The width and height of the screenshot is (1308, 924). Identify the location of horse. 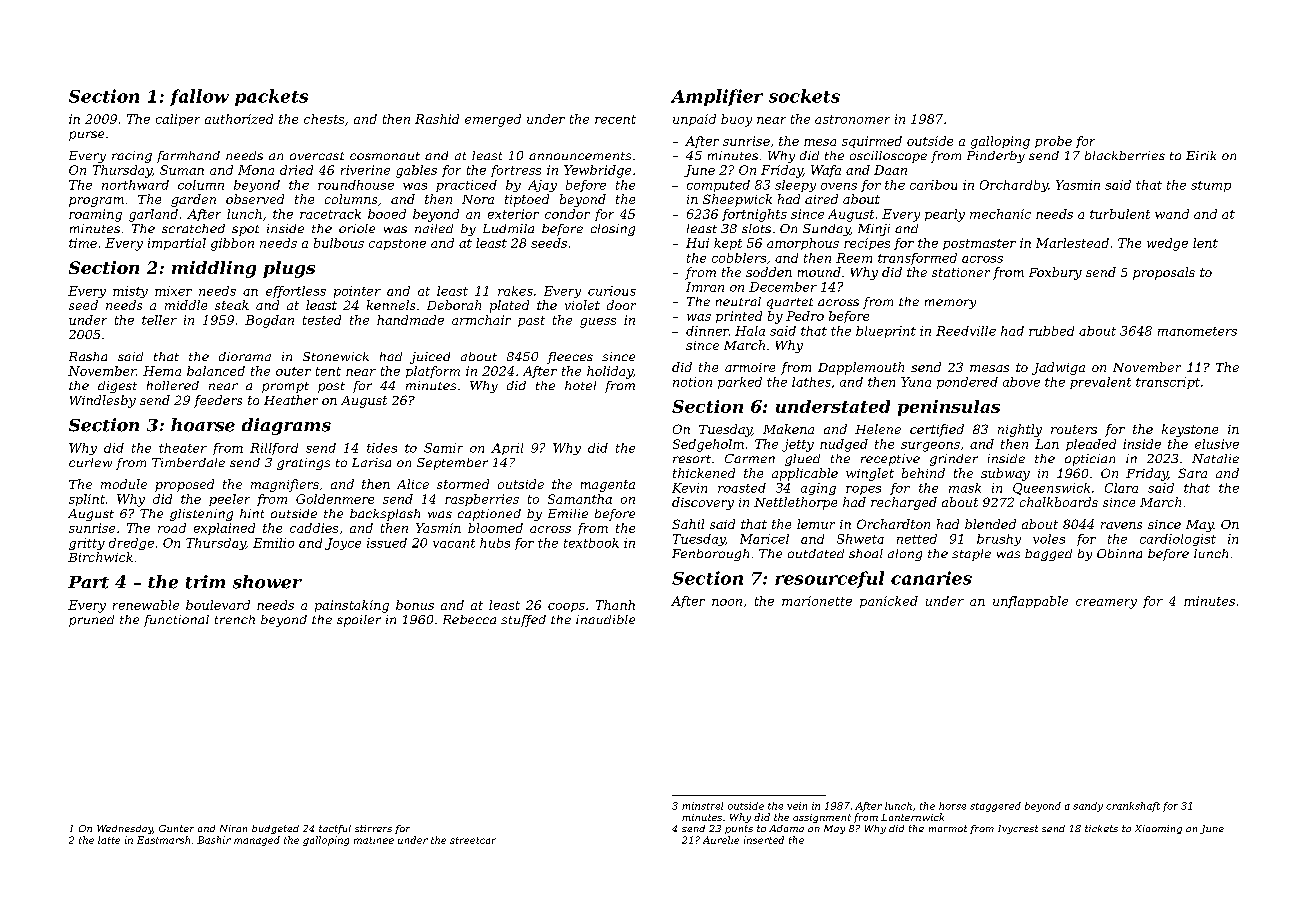
(952, 806).
